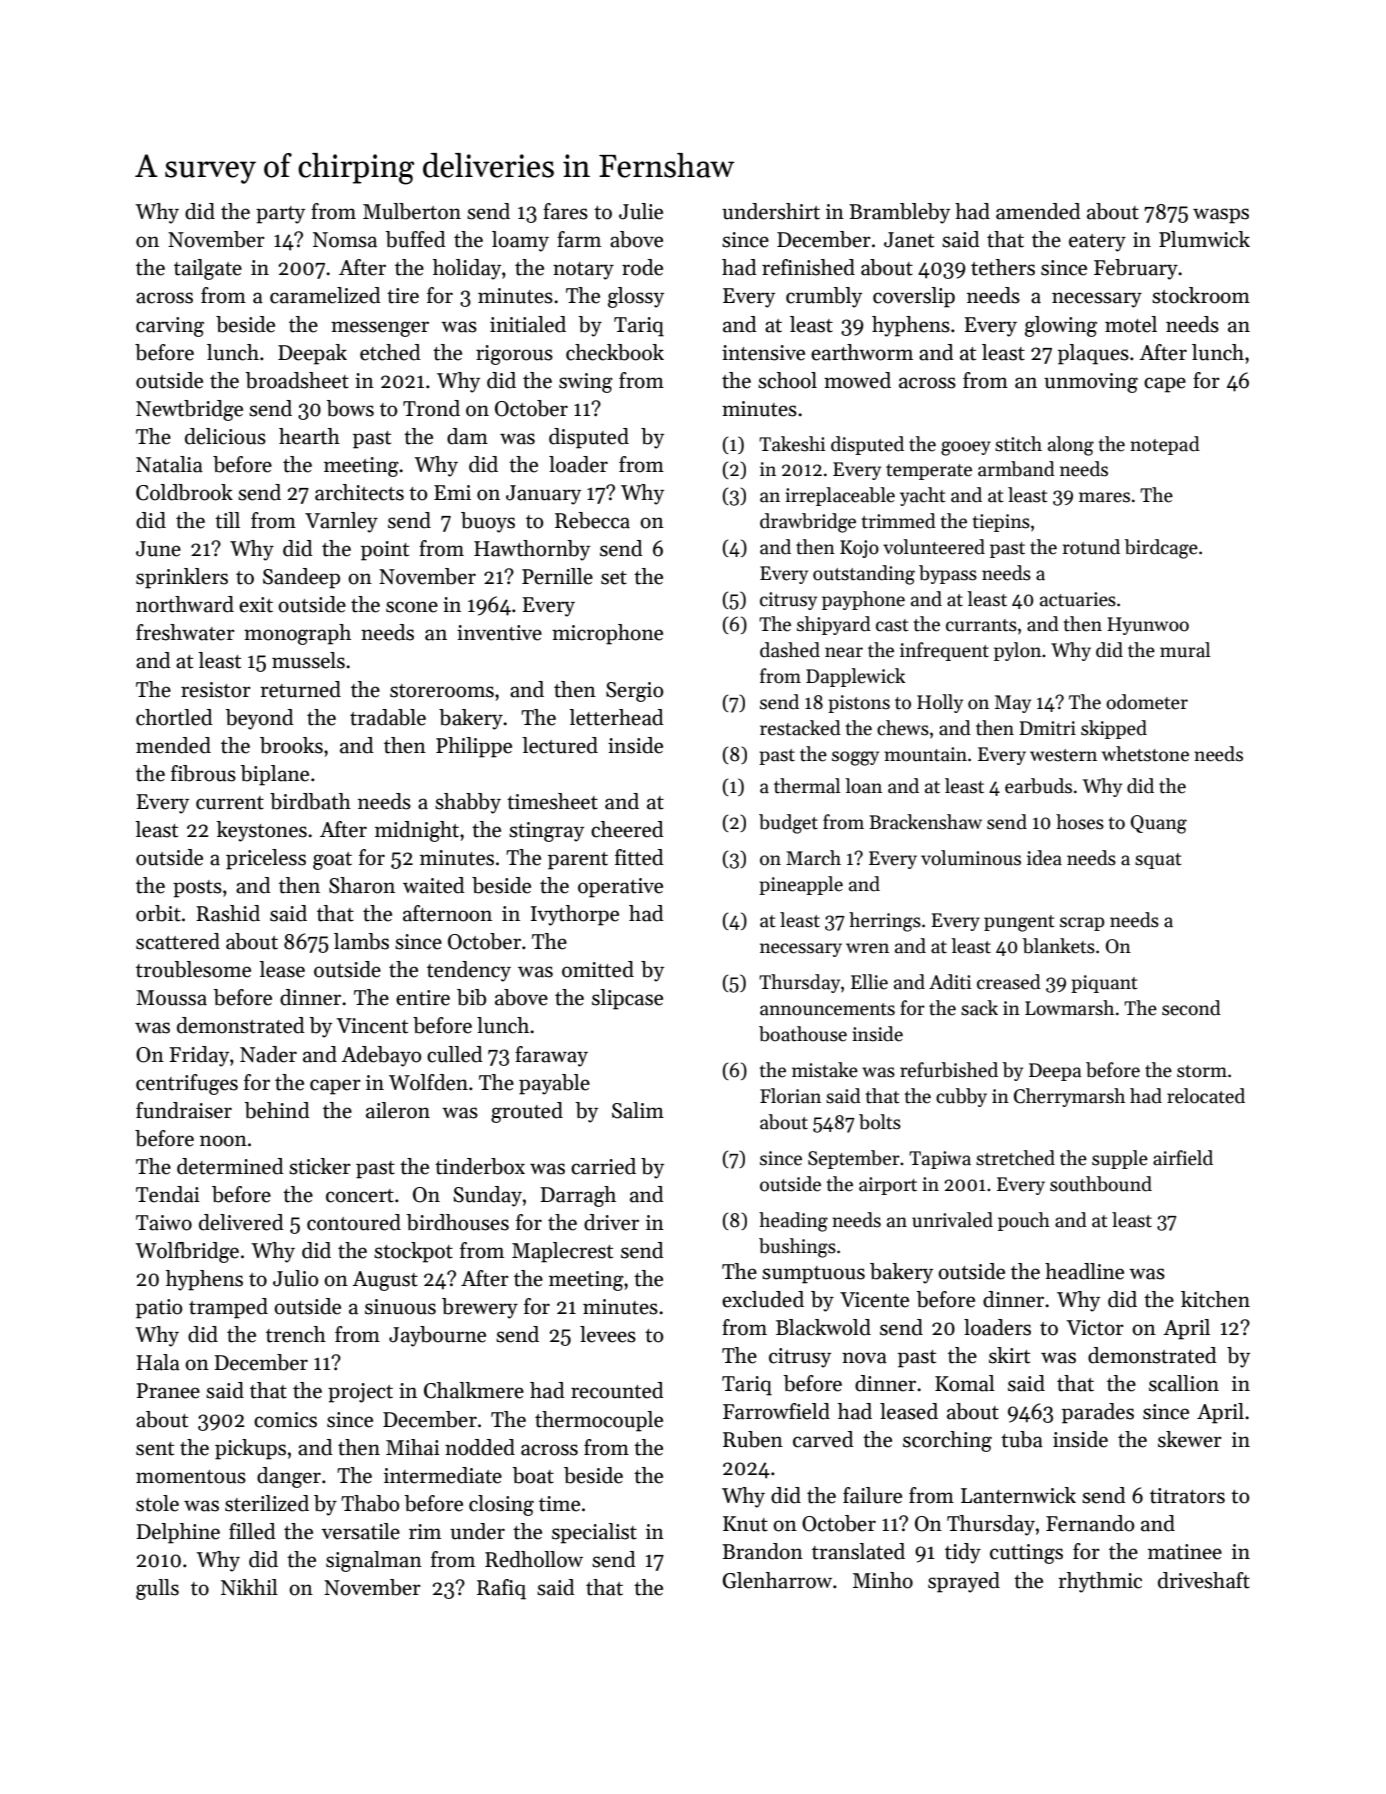 The image size is (1386, 1794). What do you see at coordinates (1018, 1495) in the page?
I see `Lanternwick` at bounding box center [1018, 1495].
